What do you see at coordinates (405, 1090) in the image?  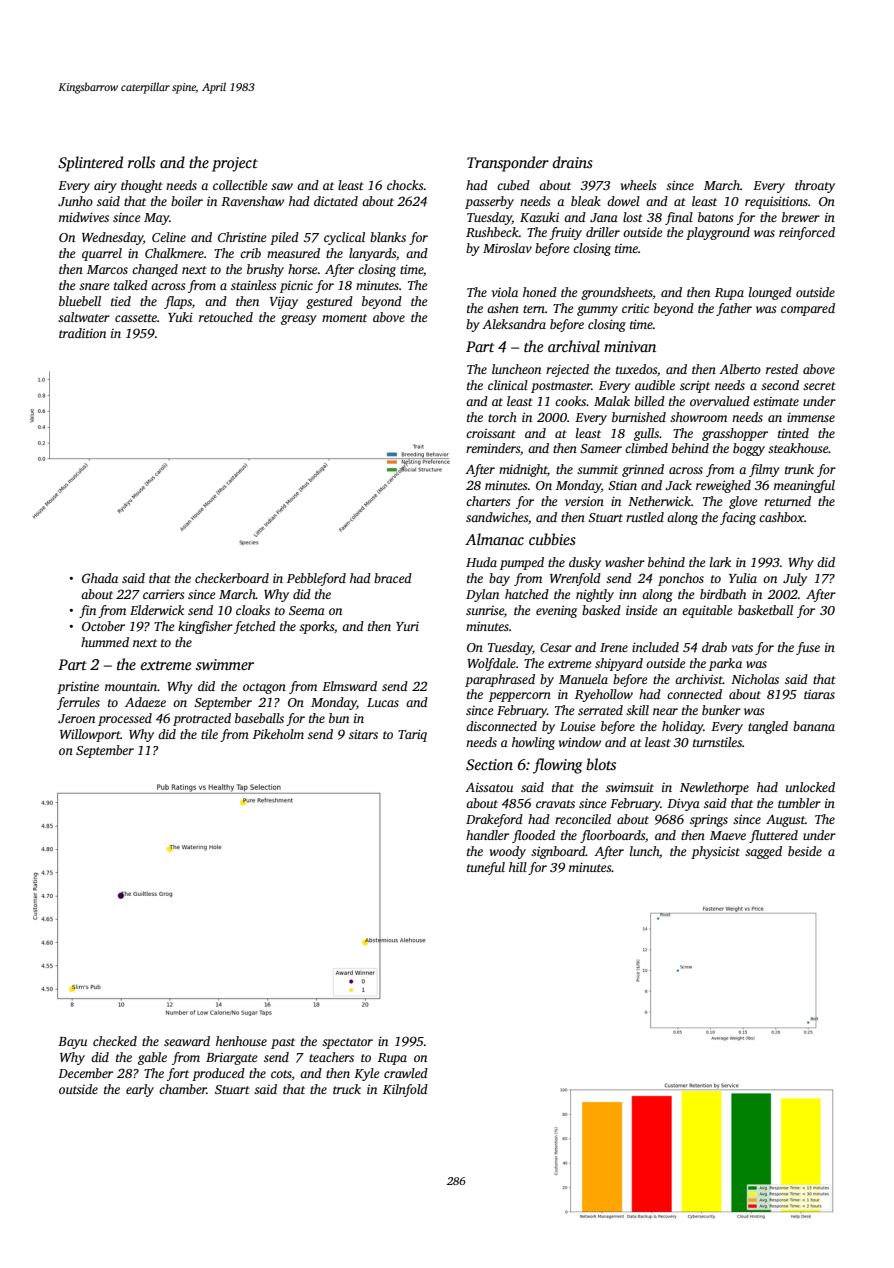 I see `Kilnfold` at bounding box center [405, 1090].
